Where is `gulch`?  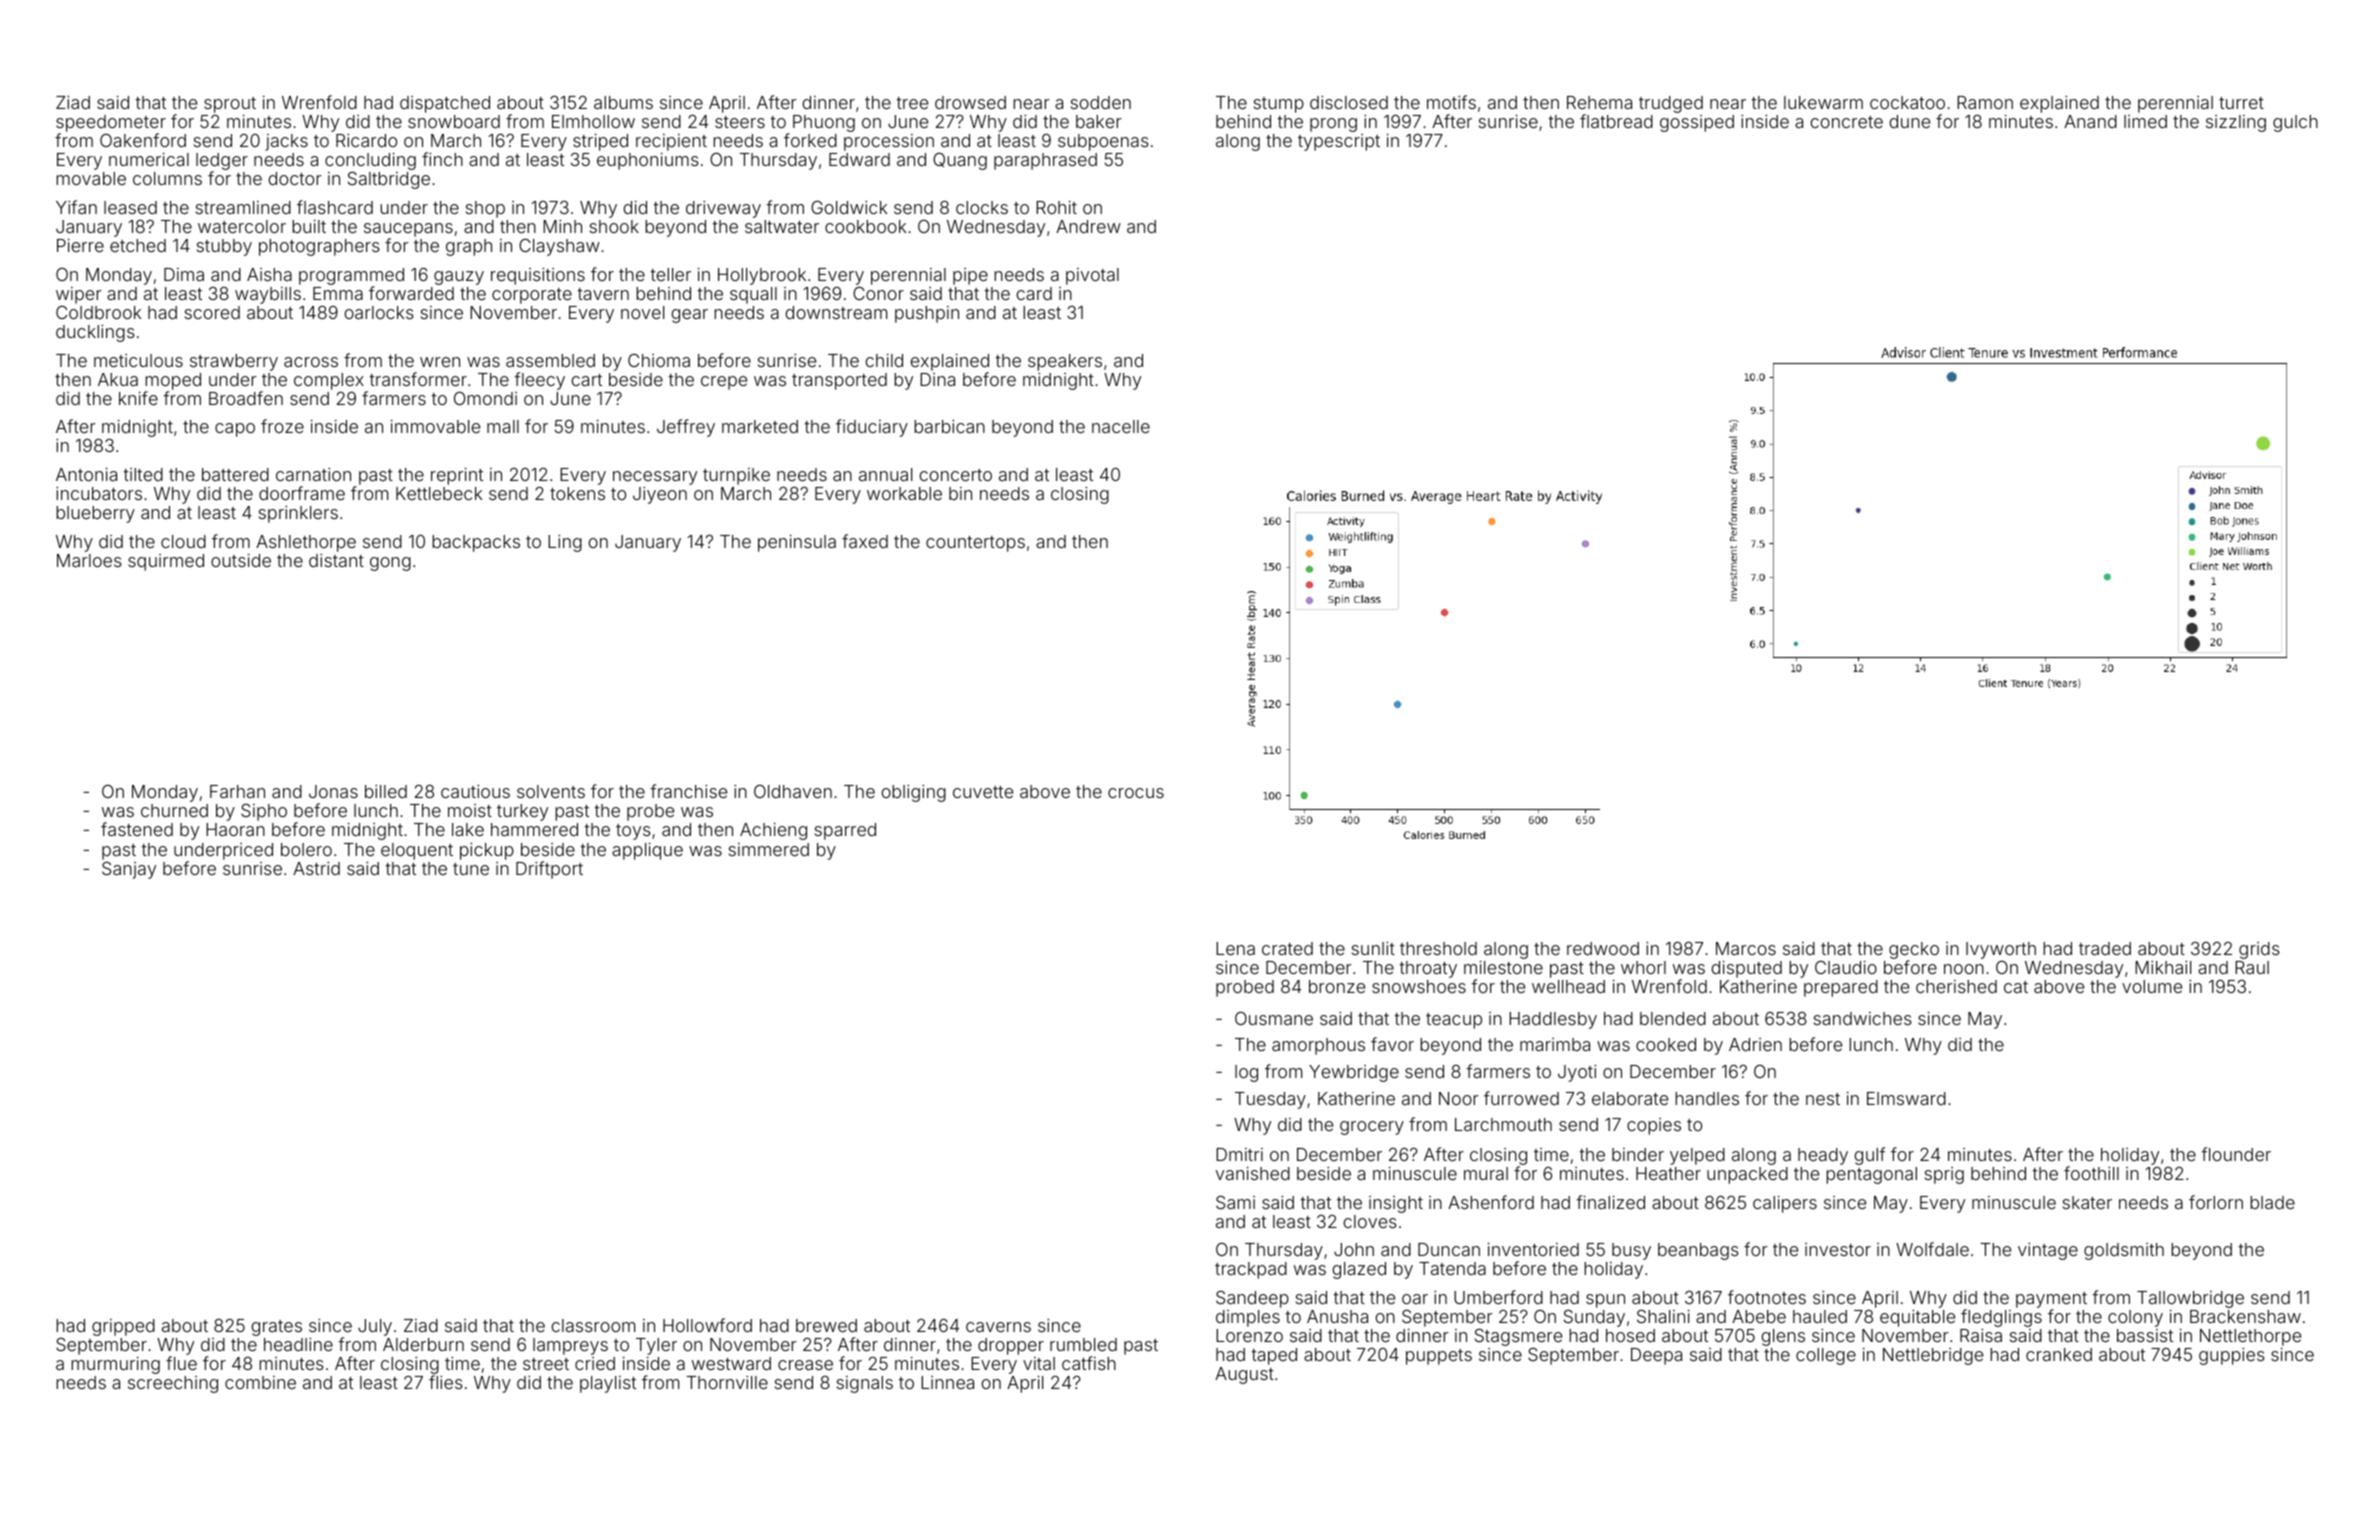 gulch is located at coordinates (2295, 123).
